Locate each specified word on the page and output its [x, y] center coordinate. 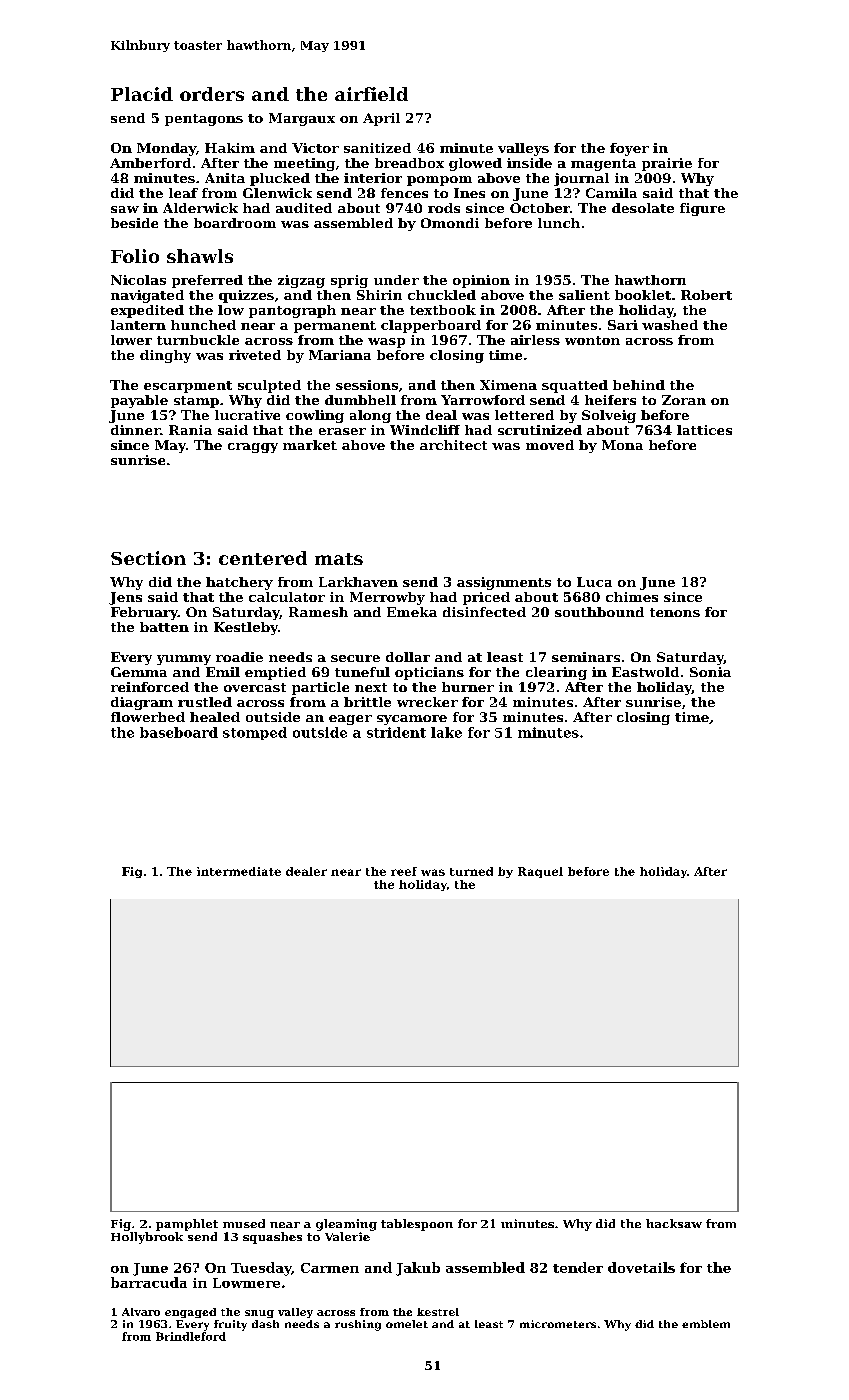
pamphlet [187, 1225]
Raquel [540, 872]
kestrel [438, 1312]
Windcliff [425, 430]
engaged [190, 1313]
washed [670, 325]
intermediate [239, 871]
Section [148, 558]
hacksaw [674, 1223]
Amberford [150, 163]
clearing [556, 673]
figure [702, 209]
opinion [481, 281]
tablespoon [417, 1225]
